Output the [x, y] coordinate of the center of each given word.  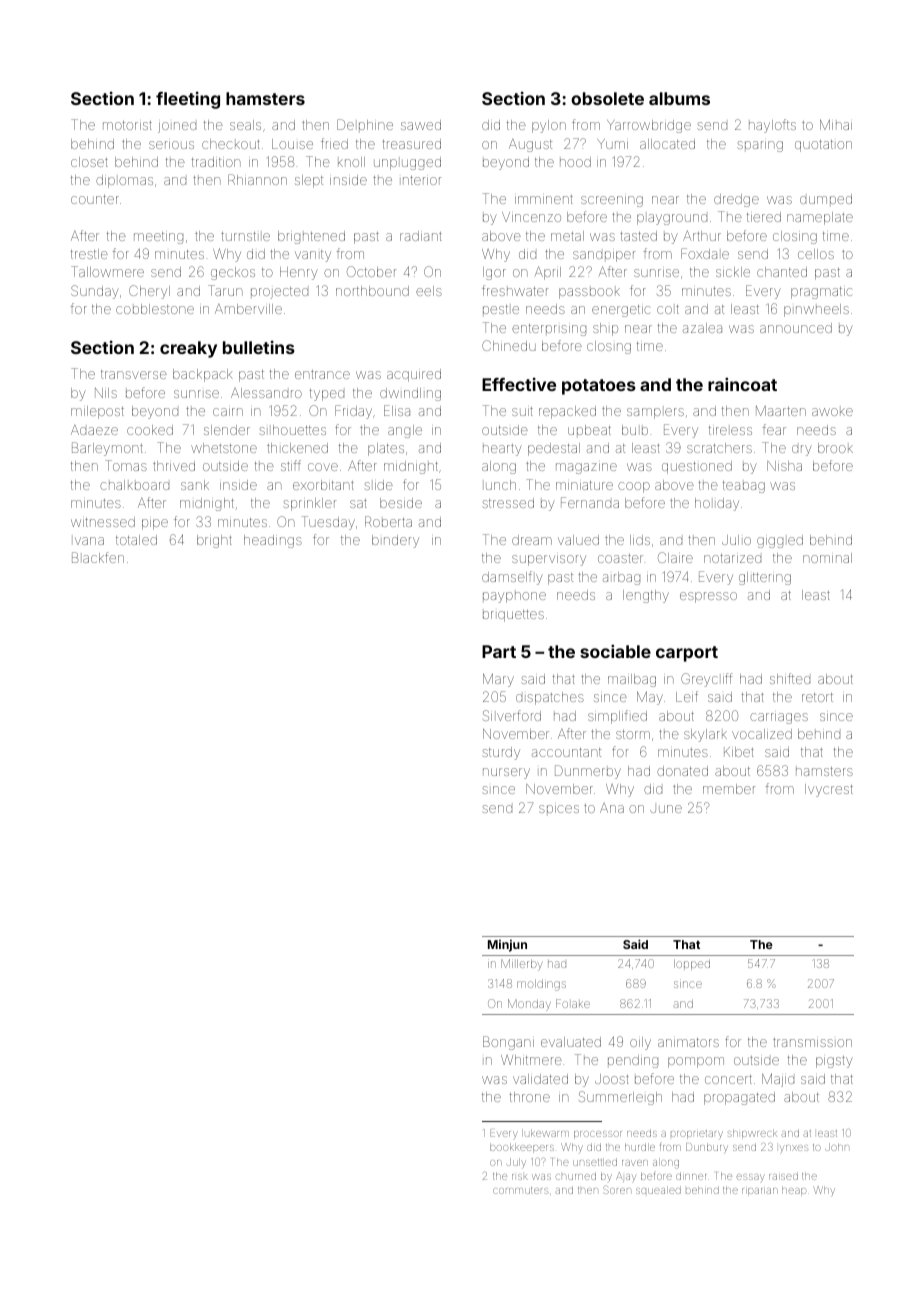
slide [378, 485]
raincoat [742, 384]
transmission [812, 1042]
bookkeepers [522, 1148]
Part [499, 651]
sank [195, 485]
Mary [498, 680]
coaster [620, 558]
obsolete [607, 98]
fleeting [188, 100]
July [516, 1162]
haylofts [772, 126]
